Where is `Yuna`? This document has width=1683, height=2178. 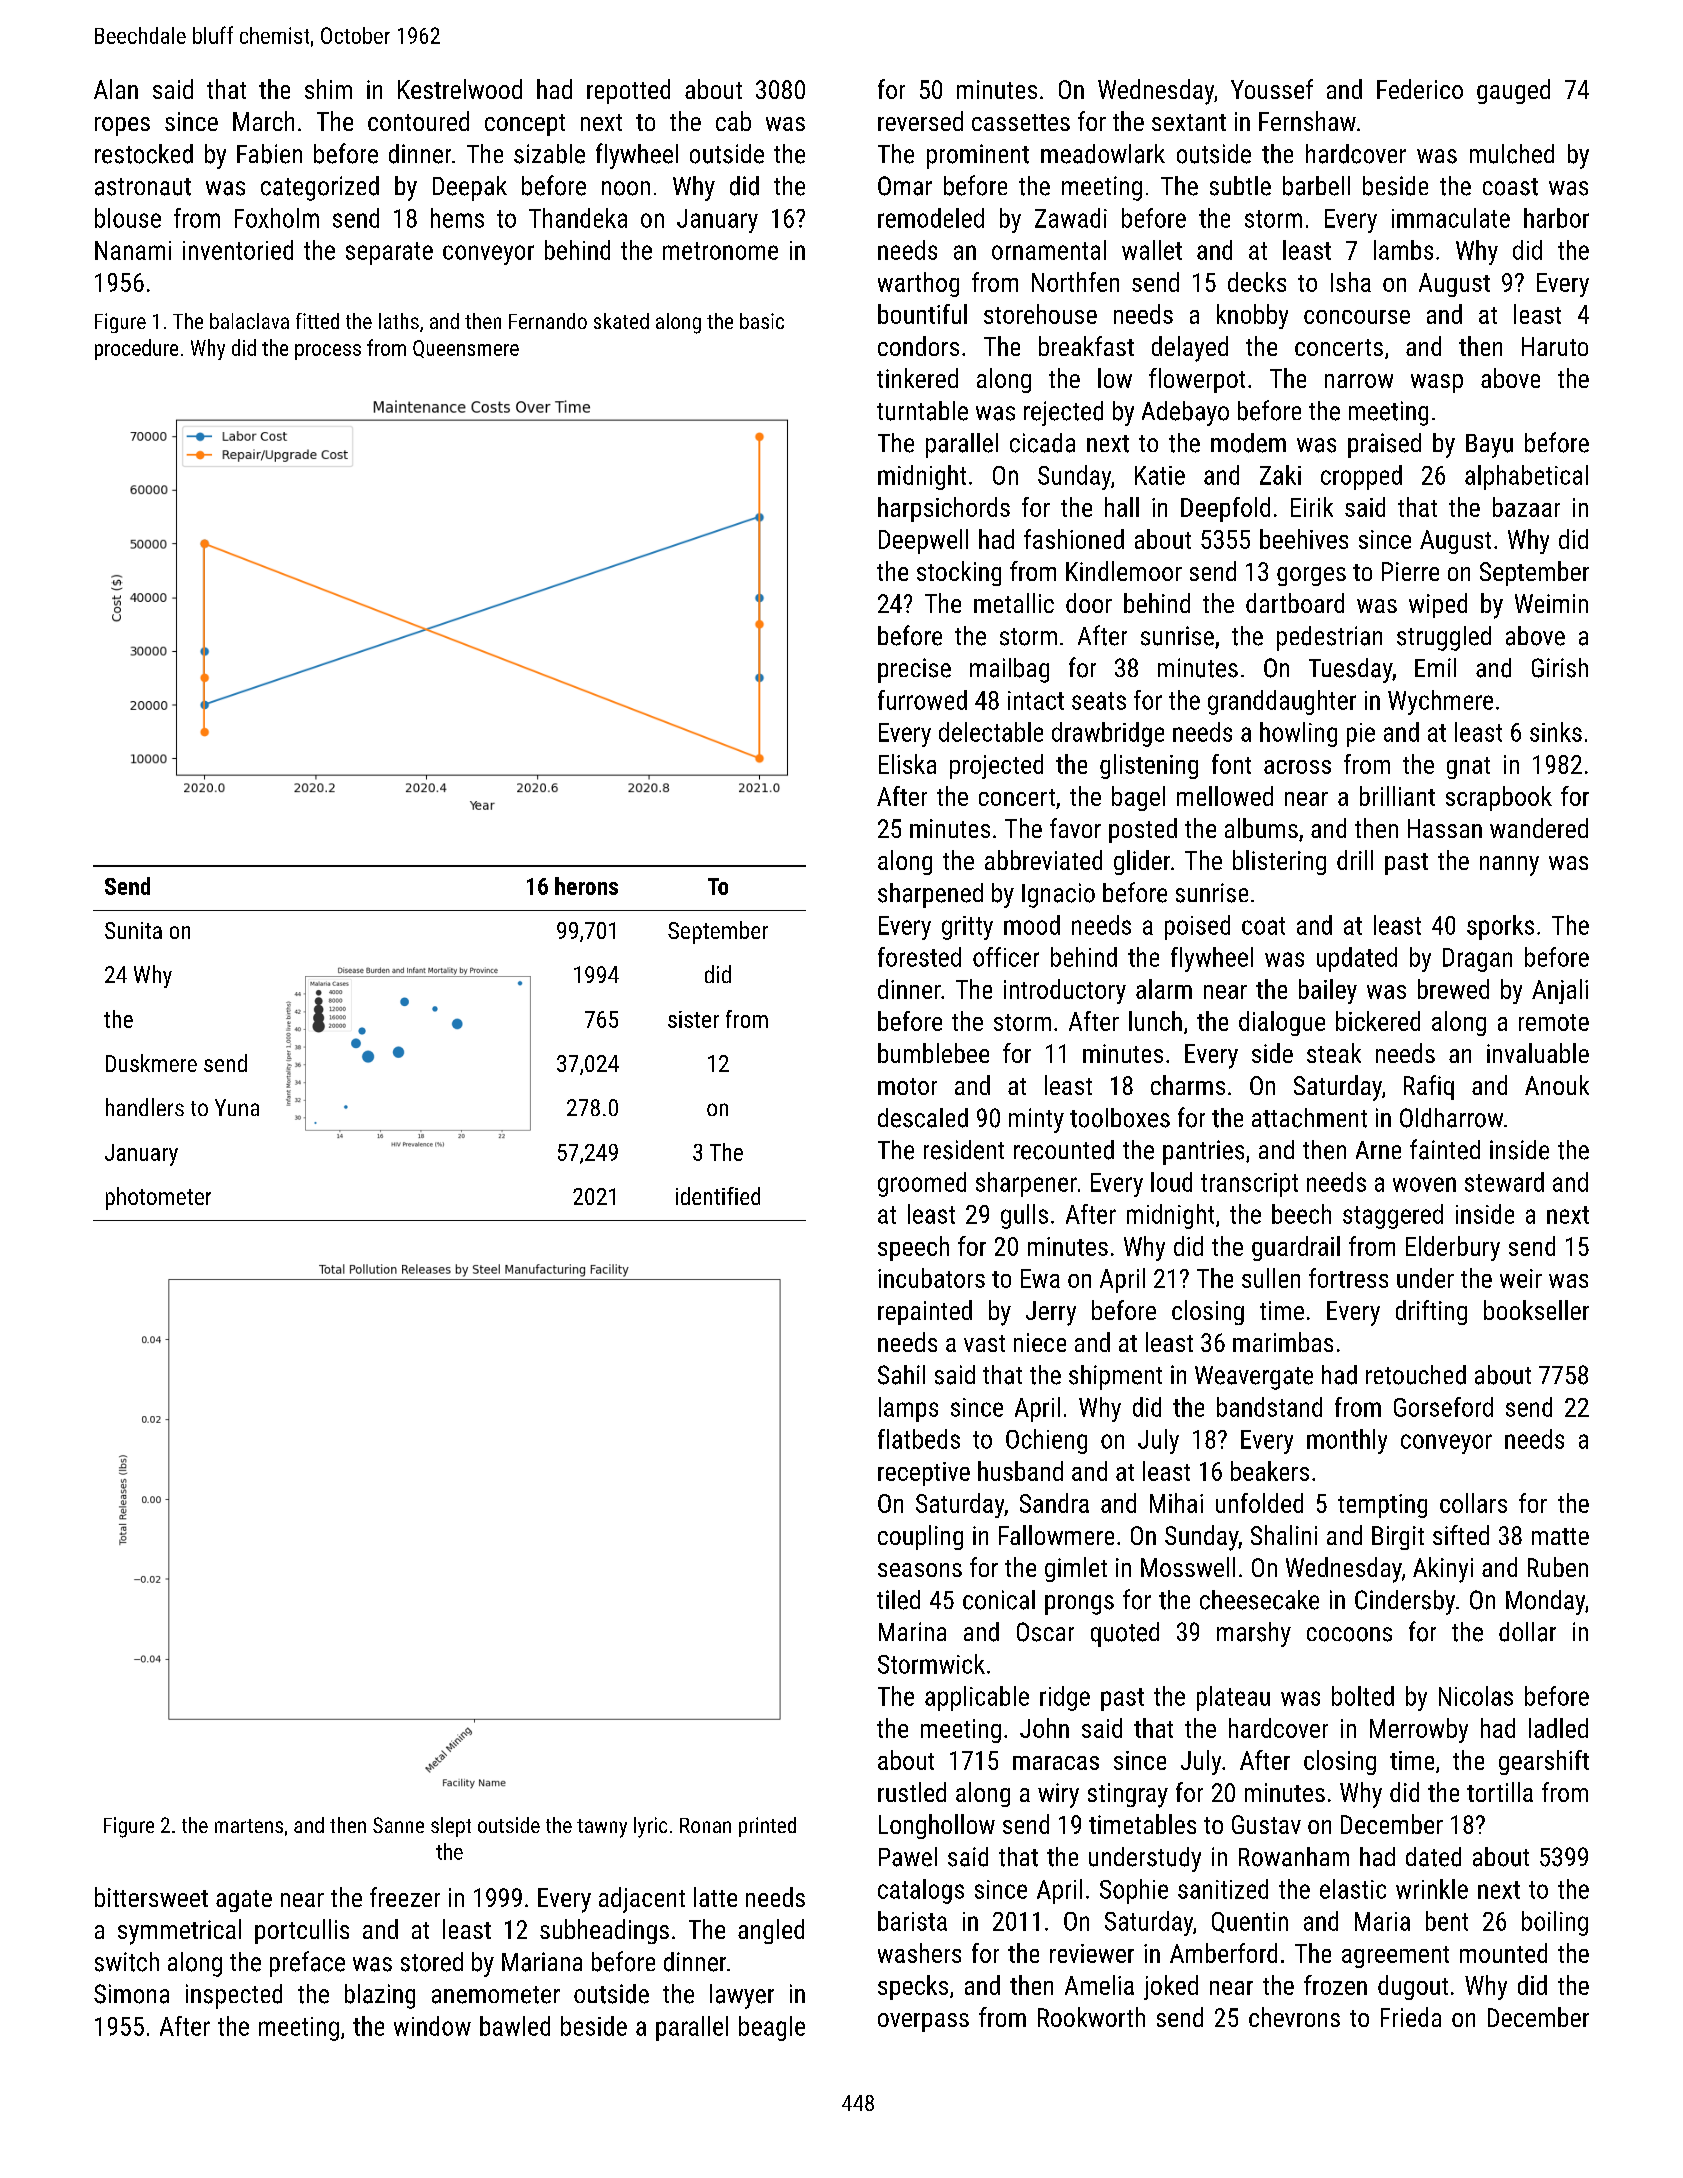
Yuna is located at coordinates (237, 1107).
